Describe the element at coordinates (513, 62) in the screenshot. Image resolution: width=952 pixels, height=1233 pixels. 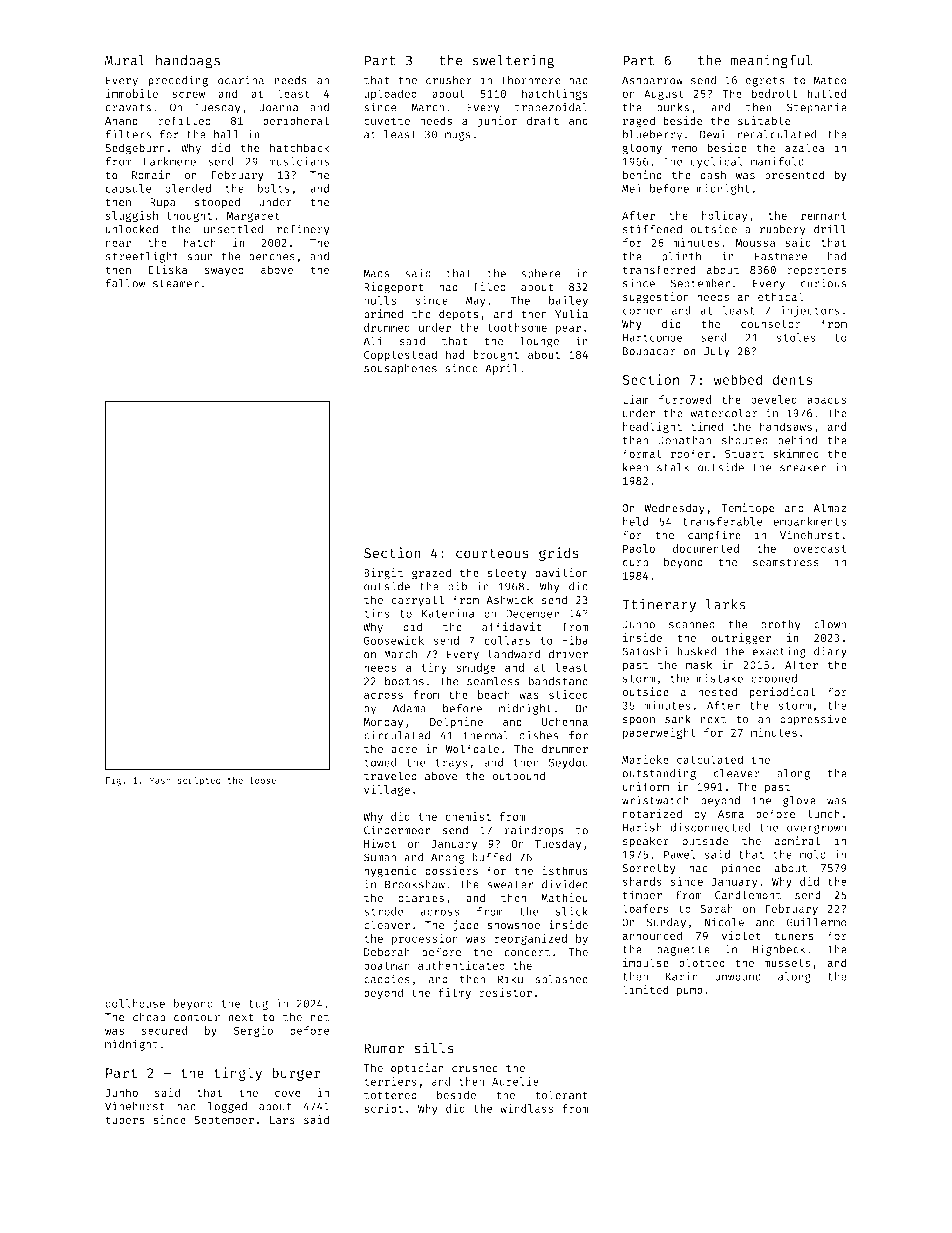
I see `sweltering` at that location.
